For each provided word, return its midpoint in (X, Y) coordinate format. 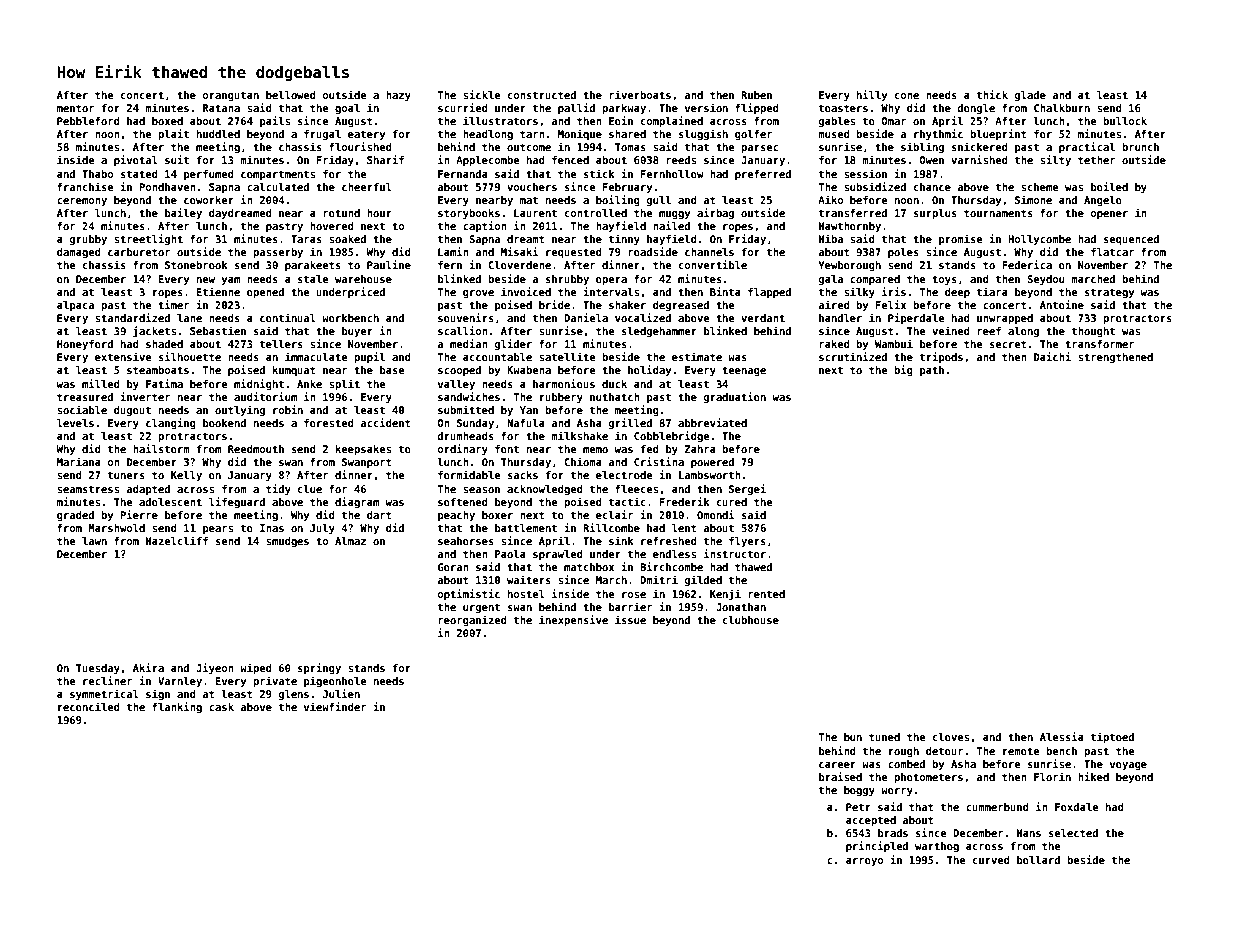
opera (611, 281)
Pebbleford (88, 121)
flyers (747, 542)
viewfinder (335, 706)
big (903, 370)
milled (101, 383)
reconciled (89, 706)
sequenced (1131, 240)
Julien (341, 693)
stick (599, 173)
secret (1008, 344)
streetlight (148, 239)
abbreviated (712, 422)
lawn (94, 541)
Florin (1052, 776)
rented (766, 594)
